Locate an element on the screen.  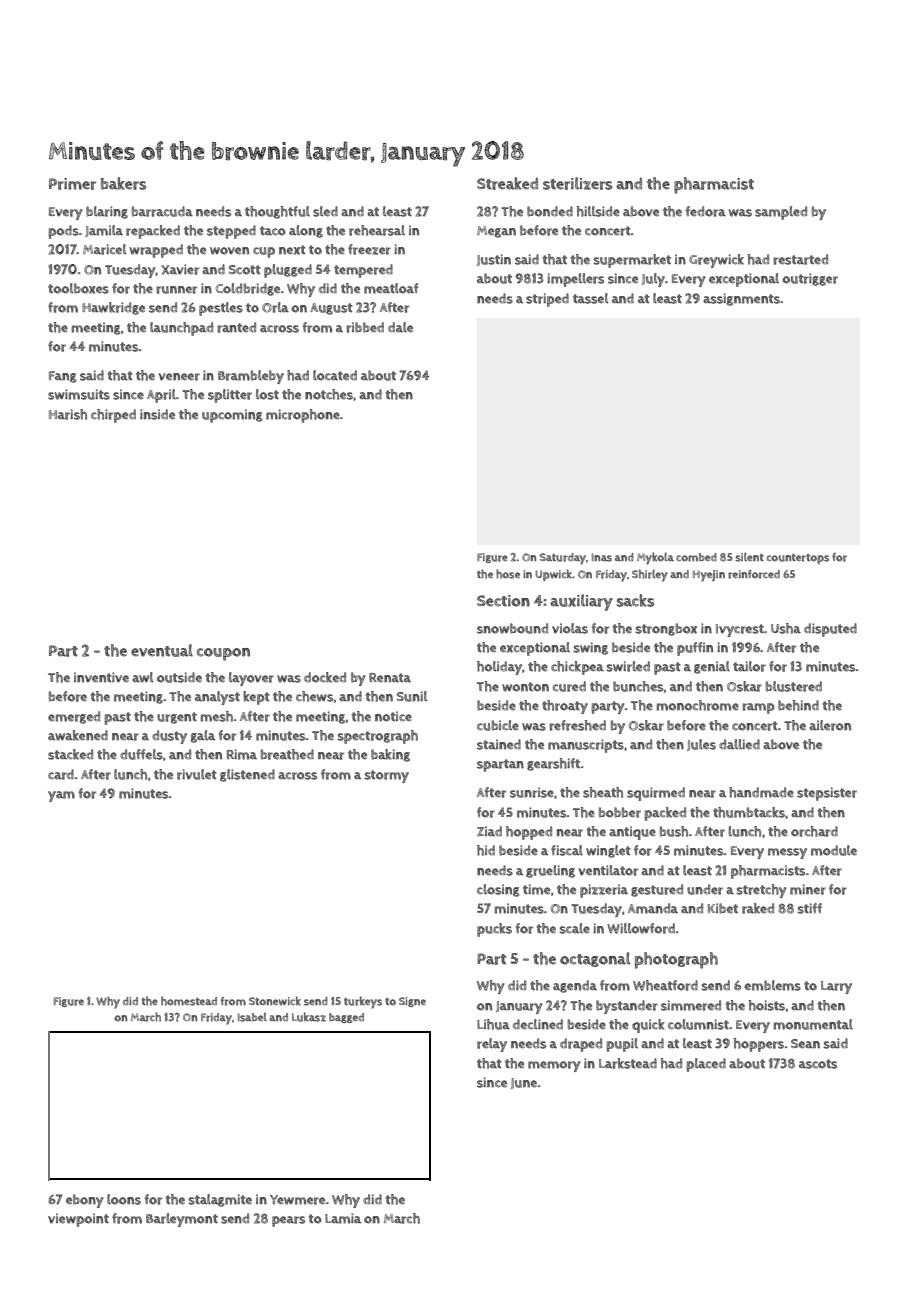
Orla is located at coordinates (275, 307).
